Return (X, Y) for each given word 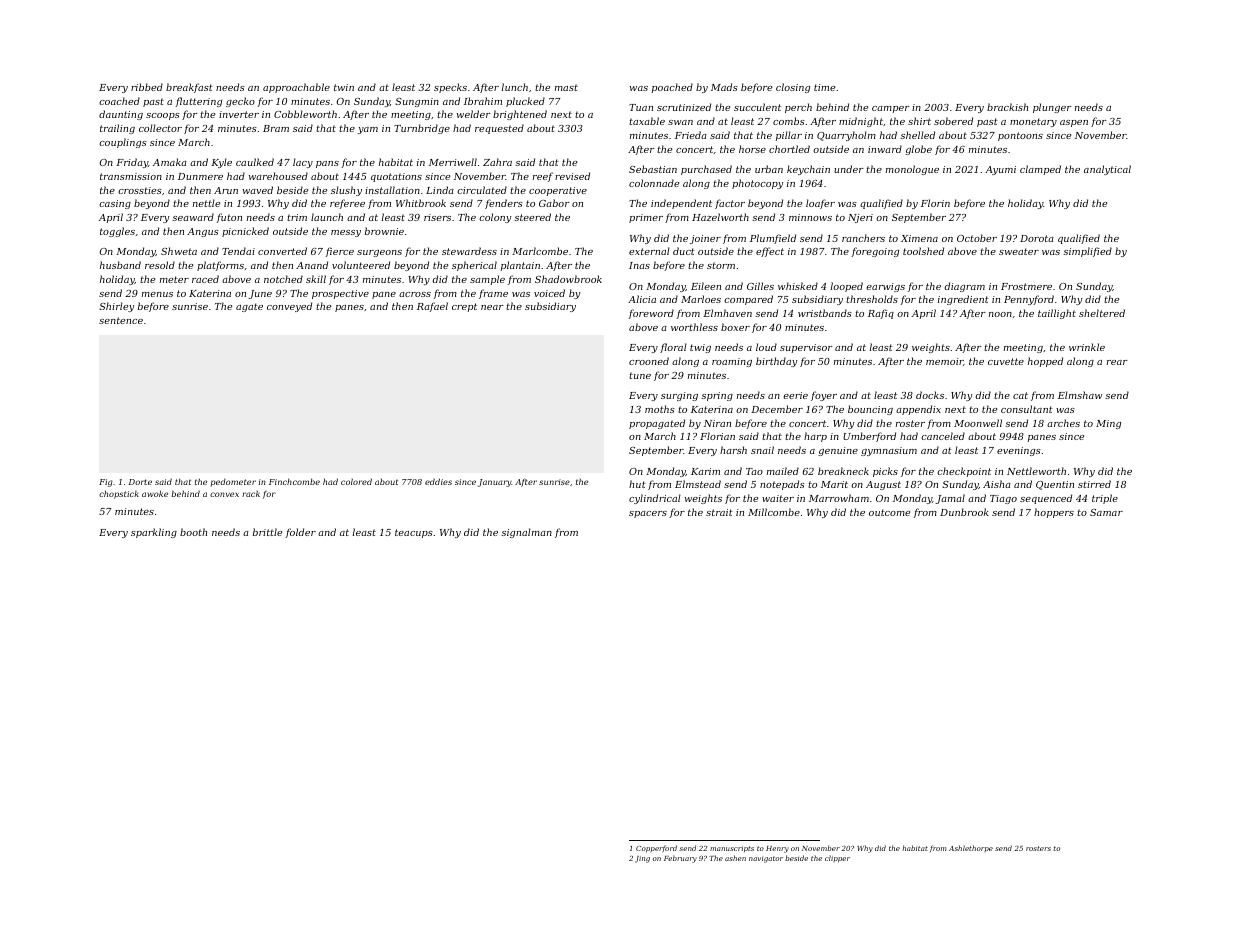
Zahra (497, 162)
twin (344, 87)
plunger (1052, 108)
